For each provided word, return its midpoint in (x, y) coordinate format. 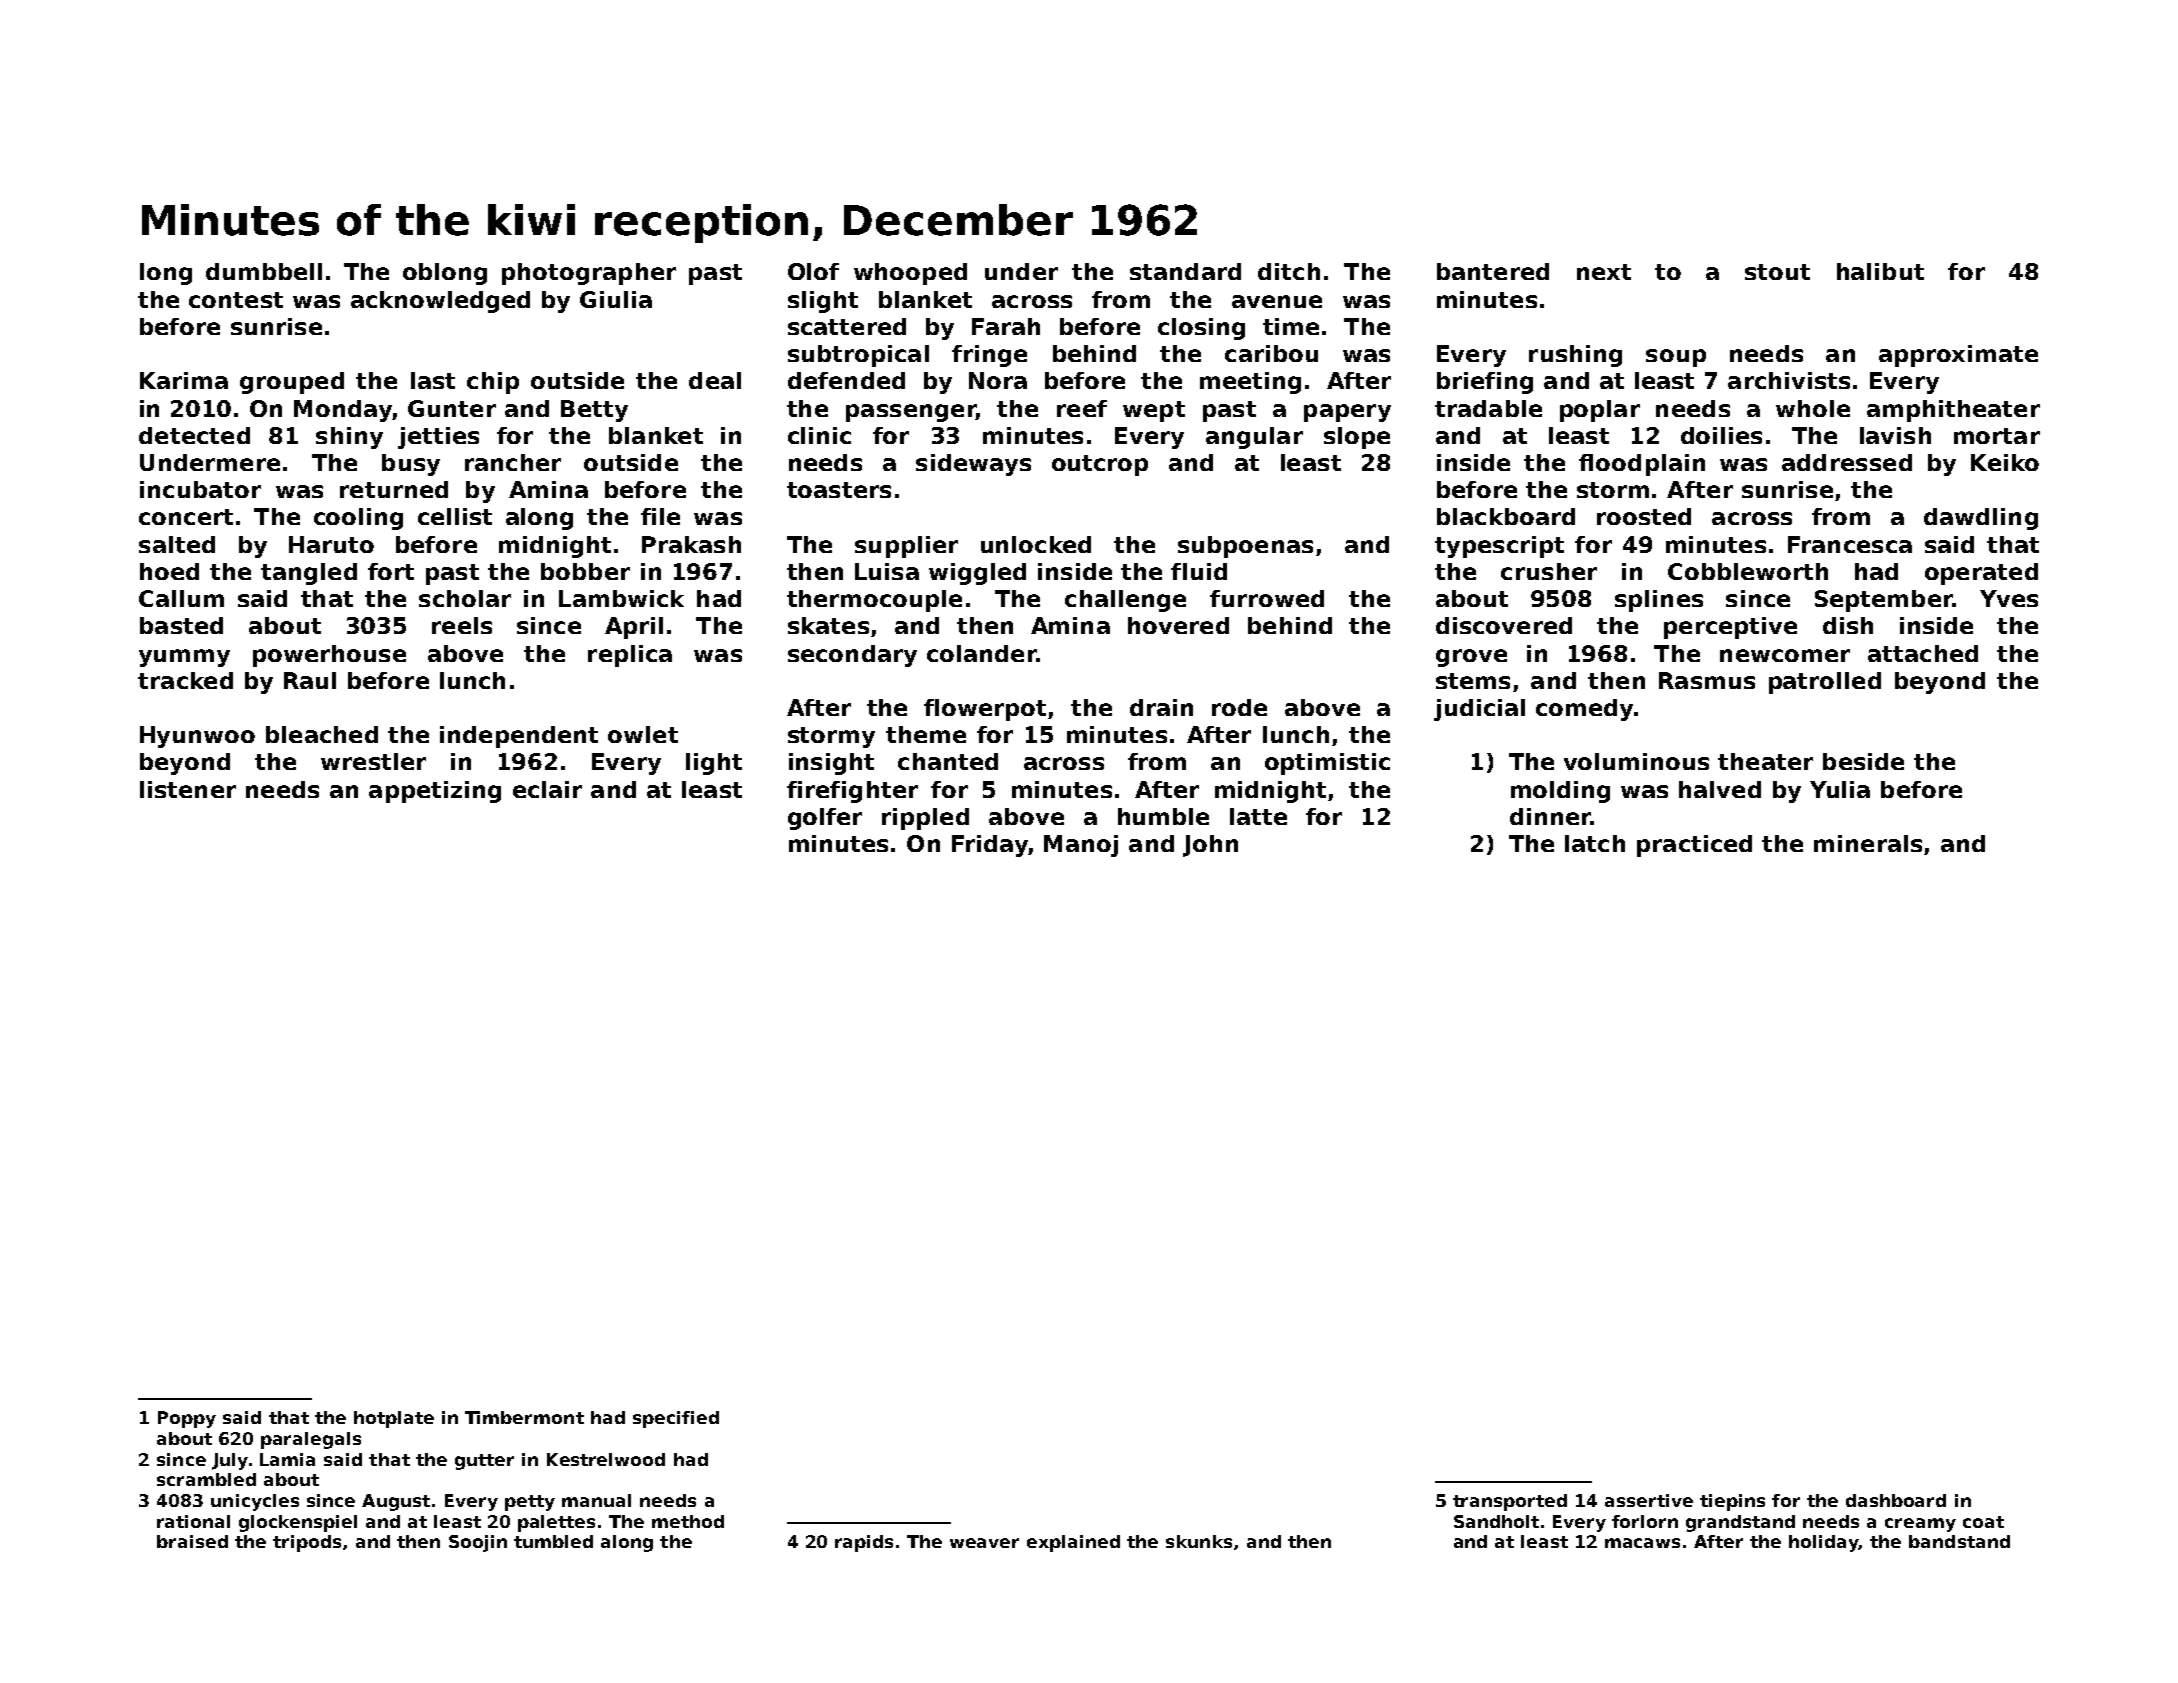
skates (828, 625)
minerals (1868, 843)
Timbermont (524, 1417)
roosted (1644, 516)
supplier (906, 547)
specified (676, 1419)
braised (192, 1541)
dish (1848, 625)
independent (519, 737)
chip (493, 383)
